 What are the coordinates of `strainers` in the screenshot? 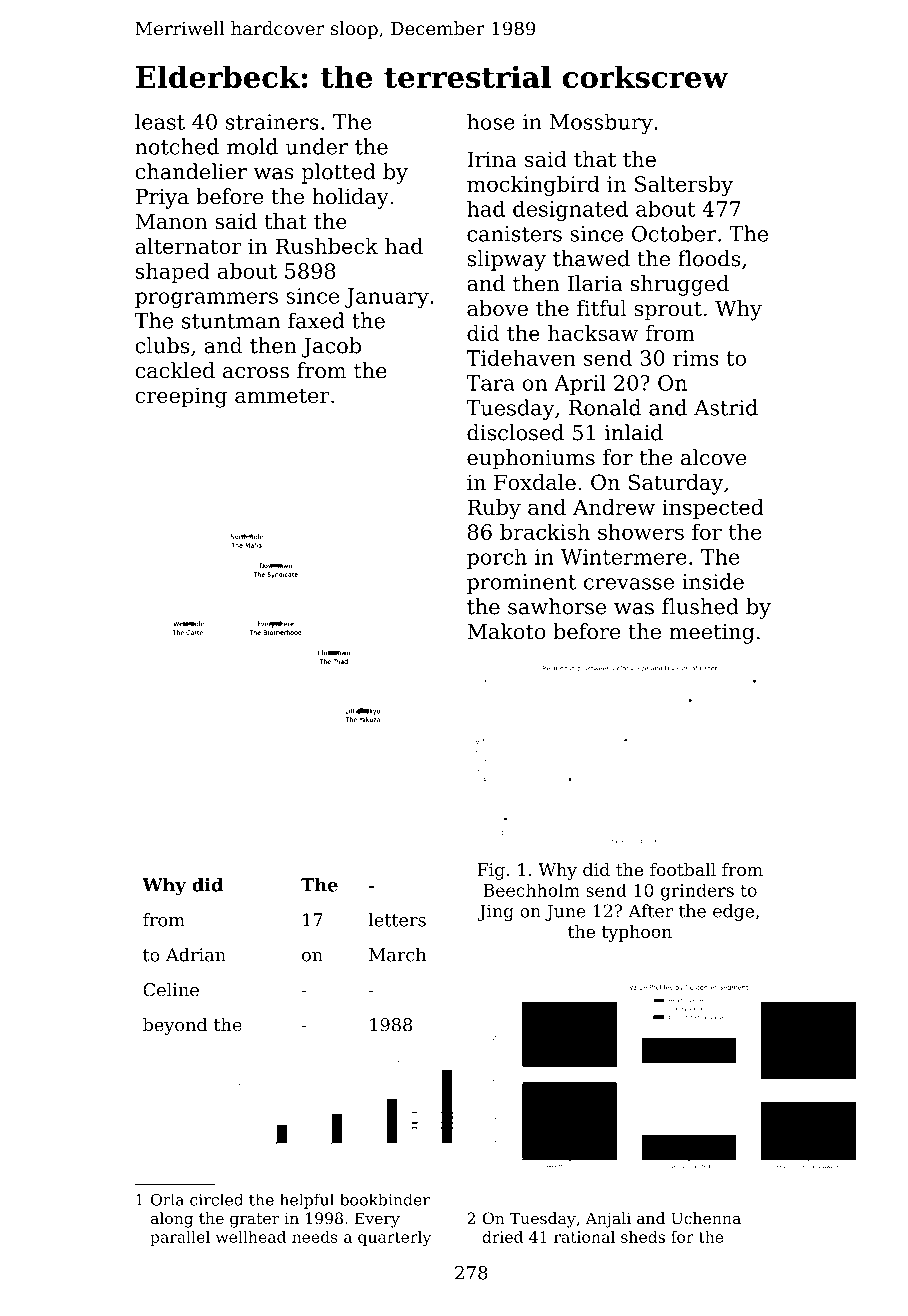 It's located at (272, 122).
